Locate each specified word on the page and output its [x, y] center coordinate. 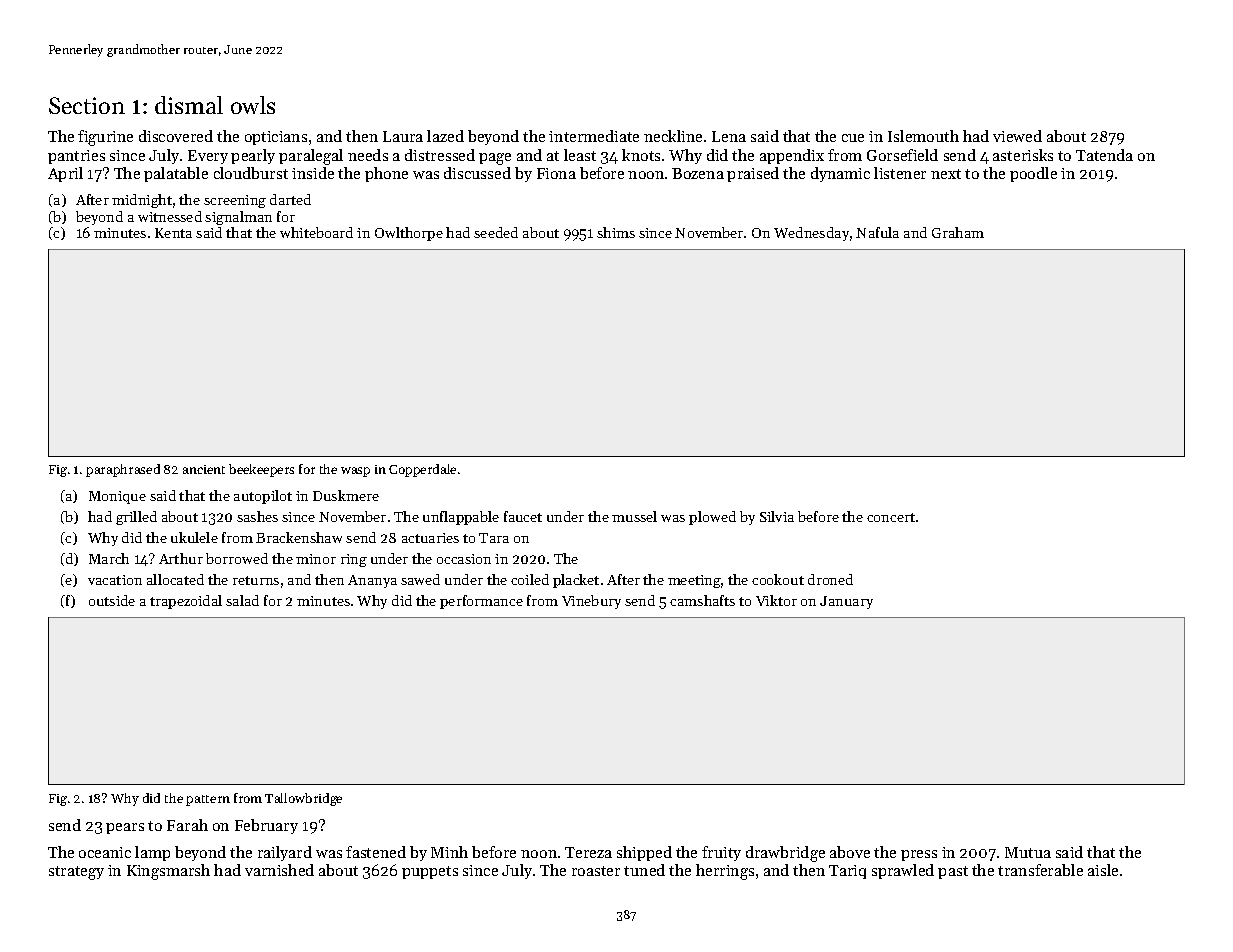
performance [481, 602]
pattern [208, 800]
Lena [729, 136]
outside [112, 600]
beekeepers [261, 470]
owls [253, 105]
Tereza [588, 852]
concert [891, 517]
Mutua [1028, 852]
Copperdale [422, 470]
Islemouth [923, 136]
